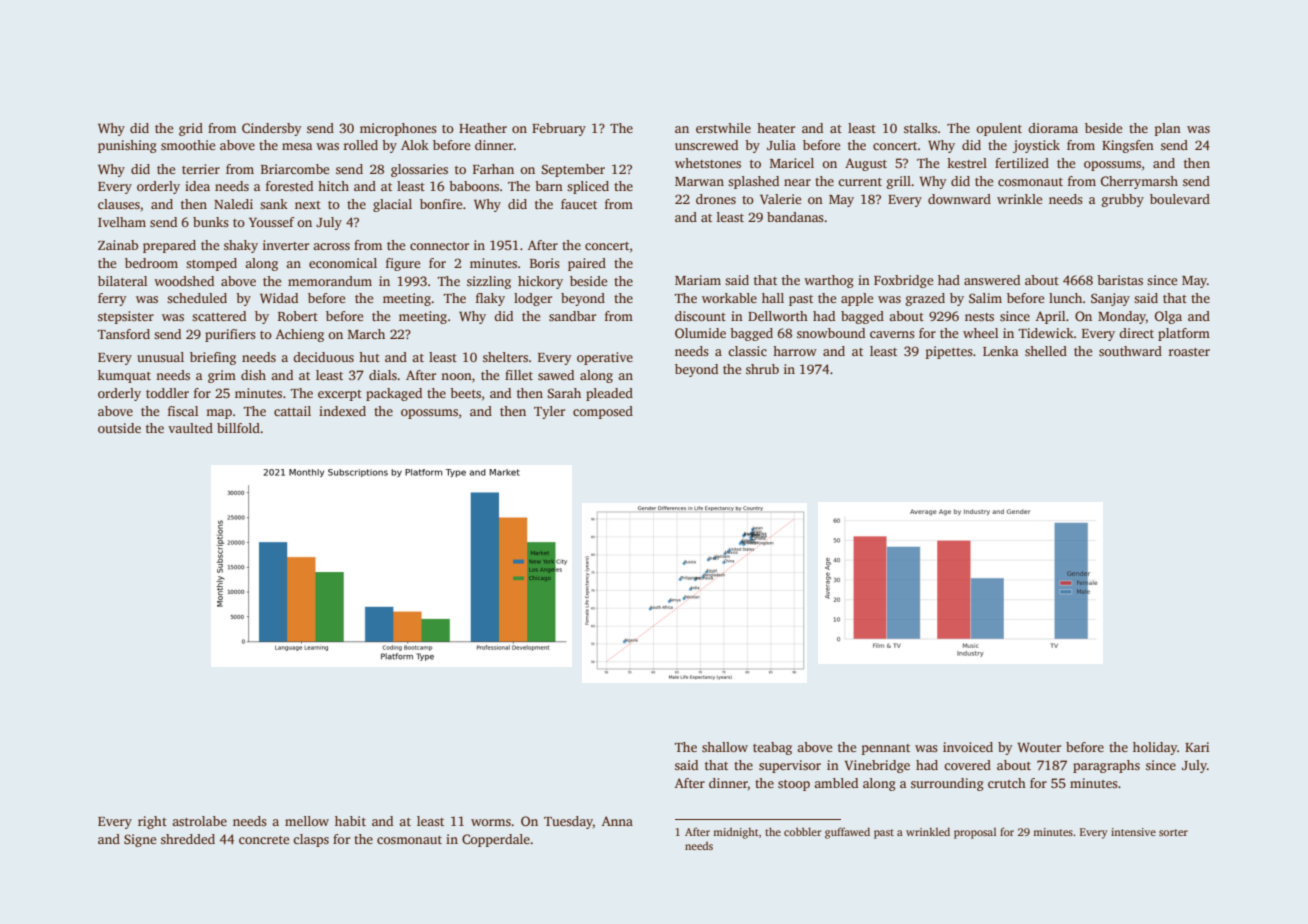  What do you see at coordinates (979, 317) in the page?
I see `nests` at bounding box center [979, 317].
